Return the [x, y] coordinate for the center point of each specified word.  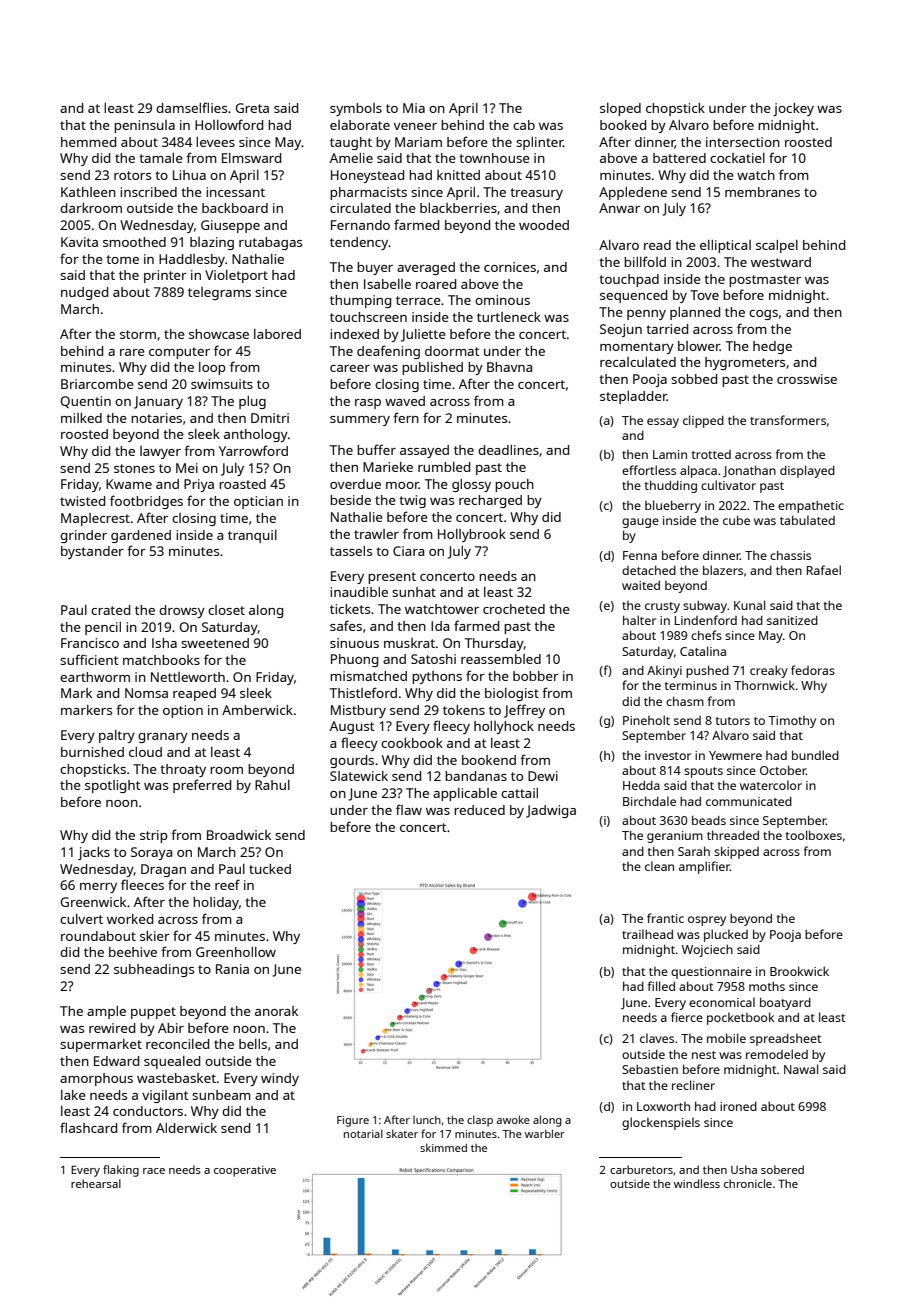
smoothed [134, 242]
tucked [270, 869]
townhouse [494, 158]
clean [659, 866]
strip [154, 836]
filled [661, 986]
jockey [793, 109]
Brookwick [799, 971]
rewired [112, 1028]
